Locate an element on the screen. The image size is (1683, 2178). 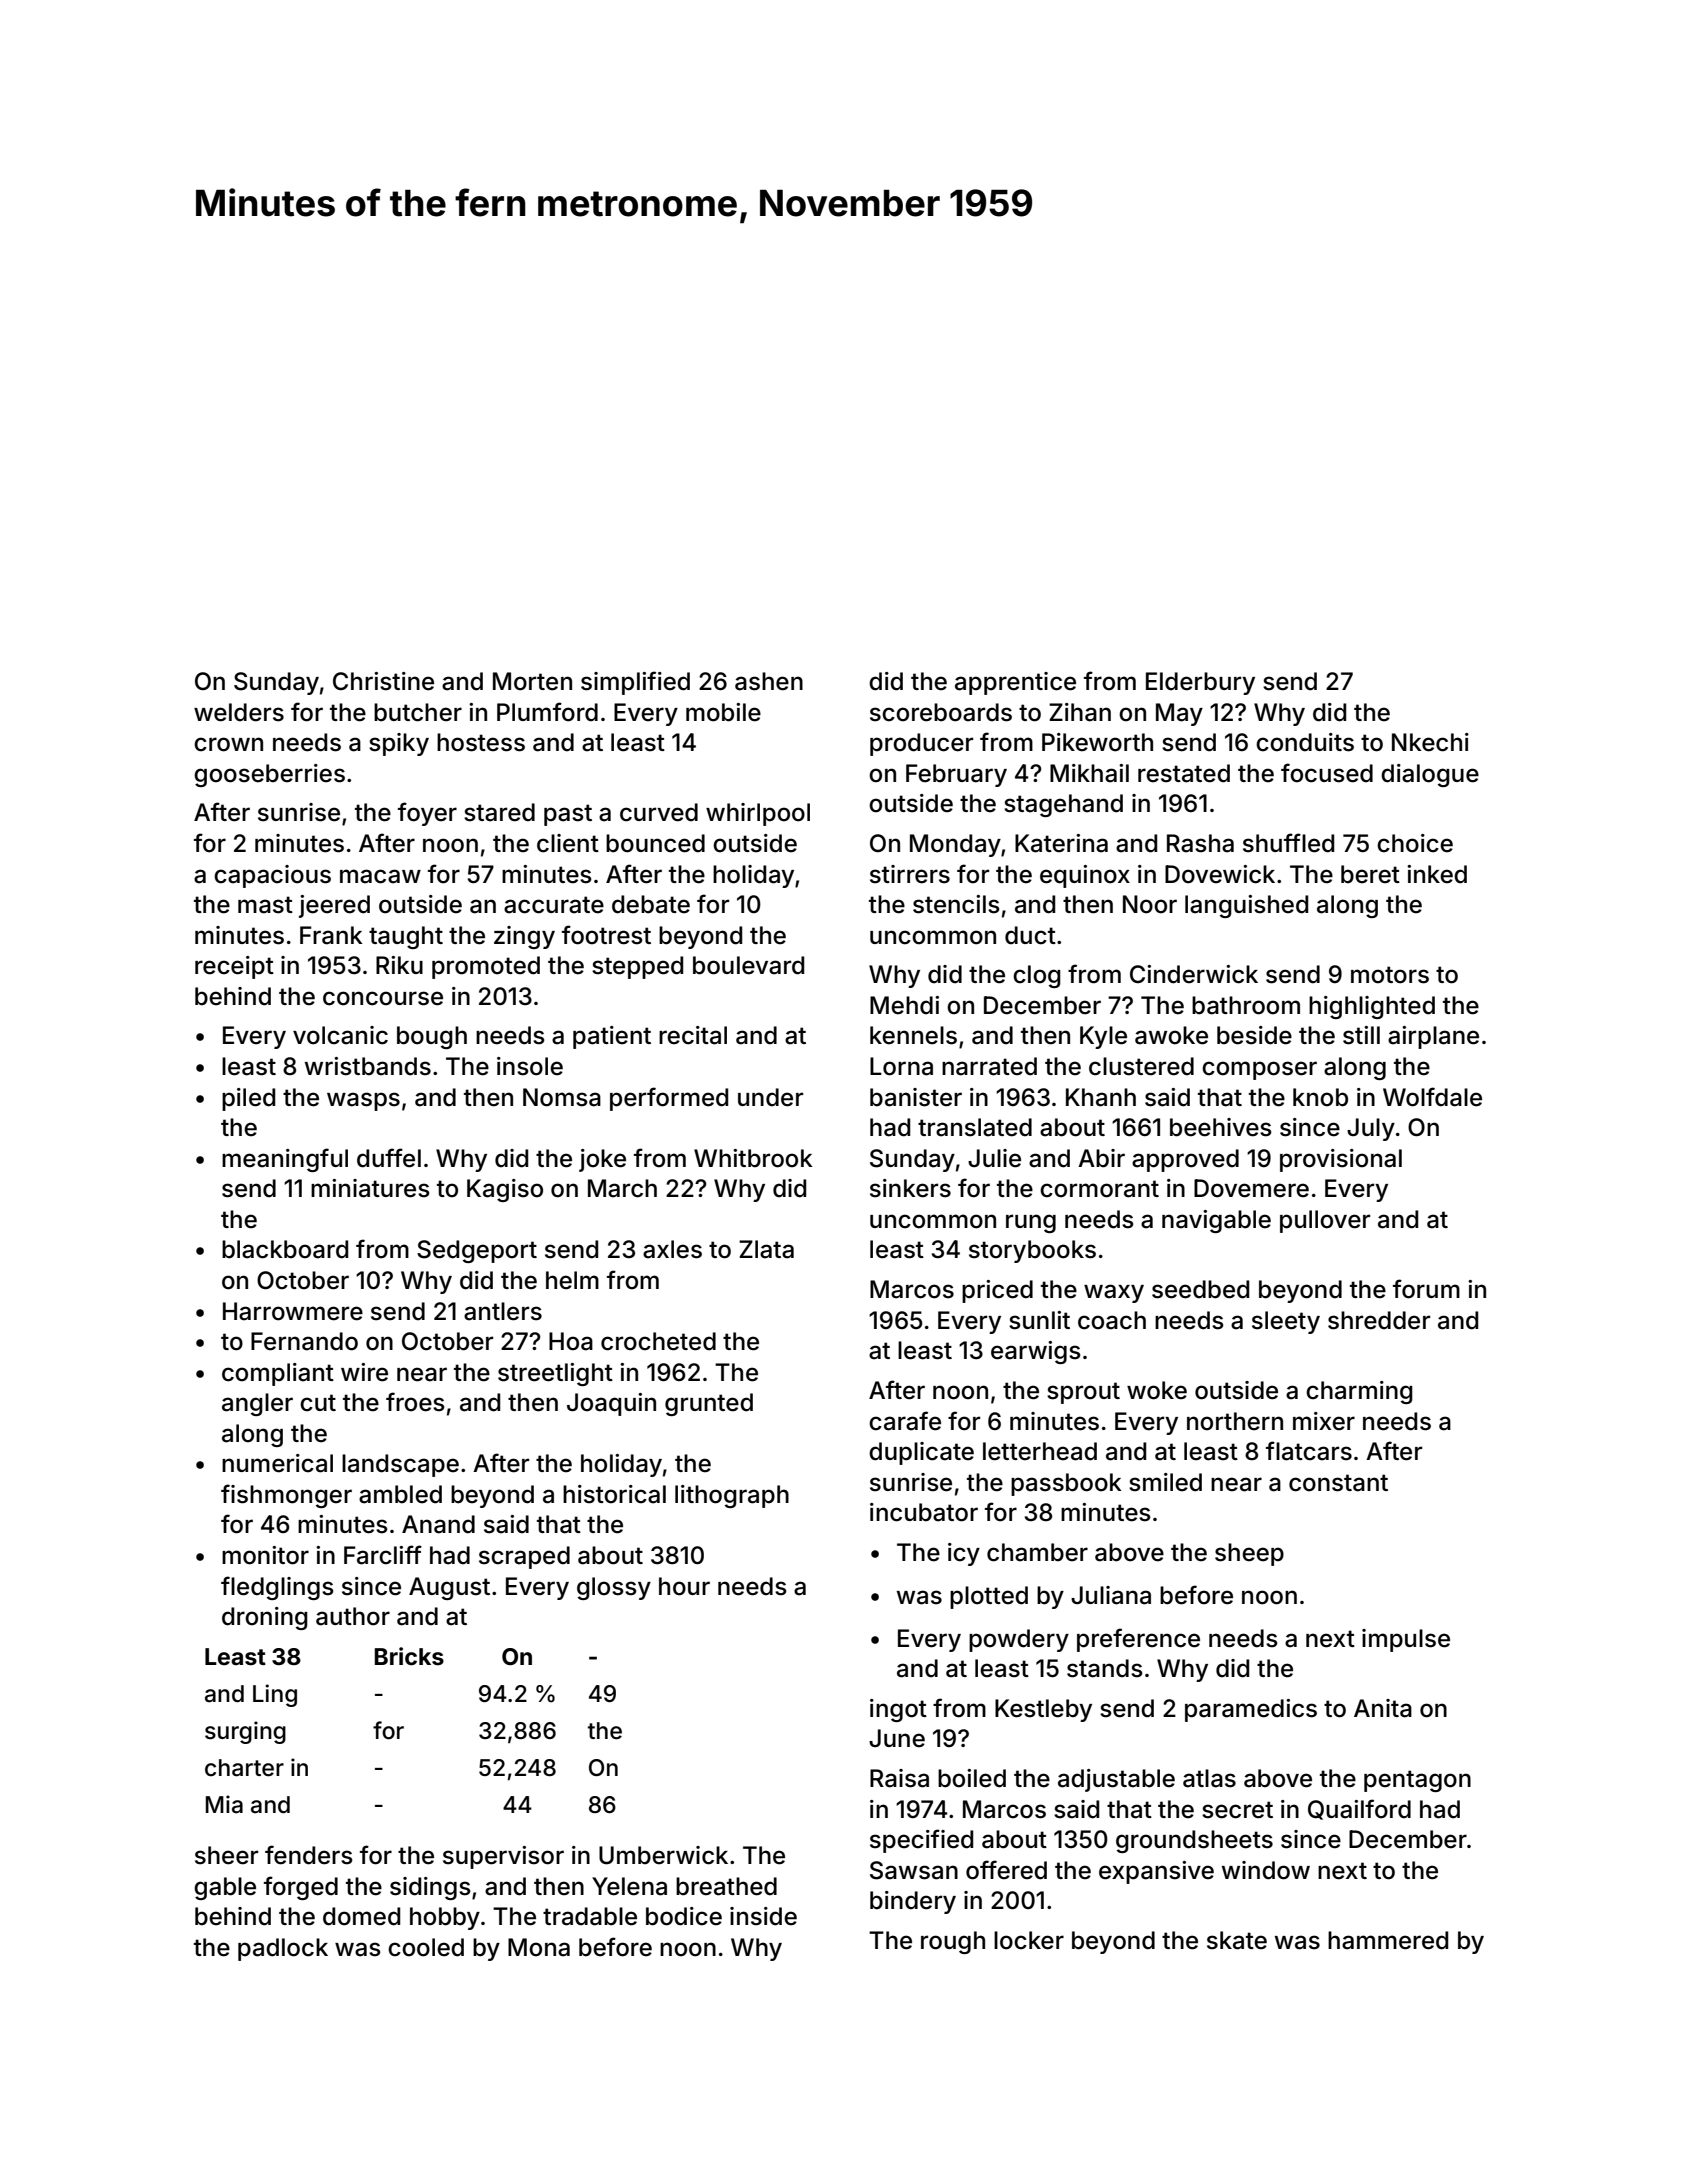
froes is located at coordinates (415, 1402).
